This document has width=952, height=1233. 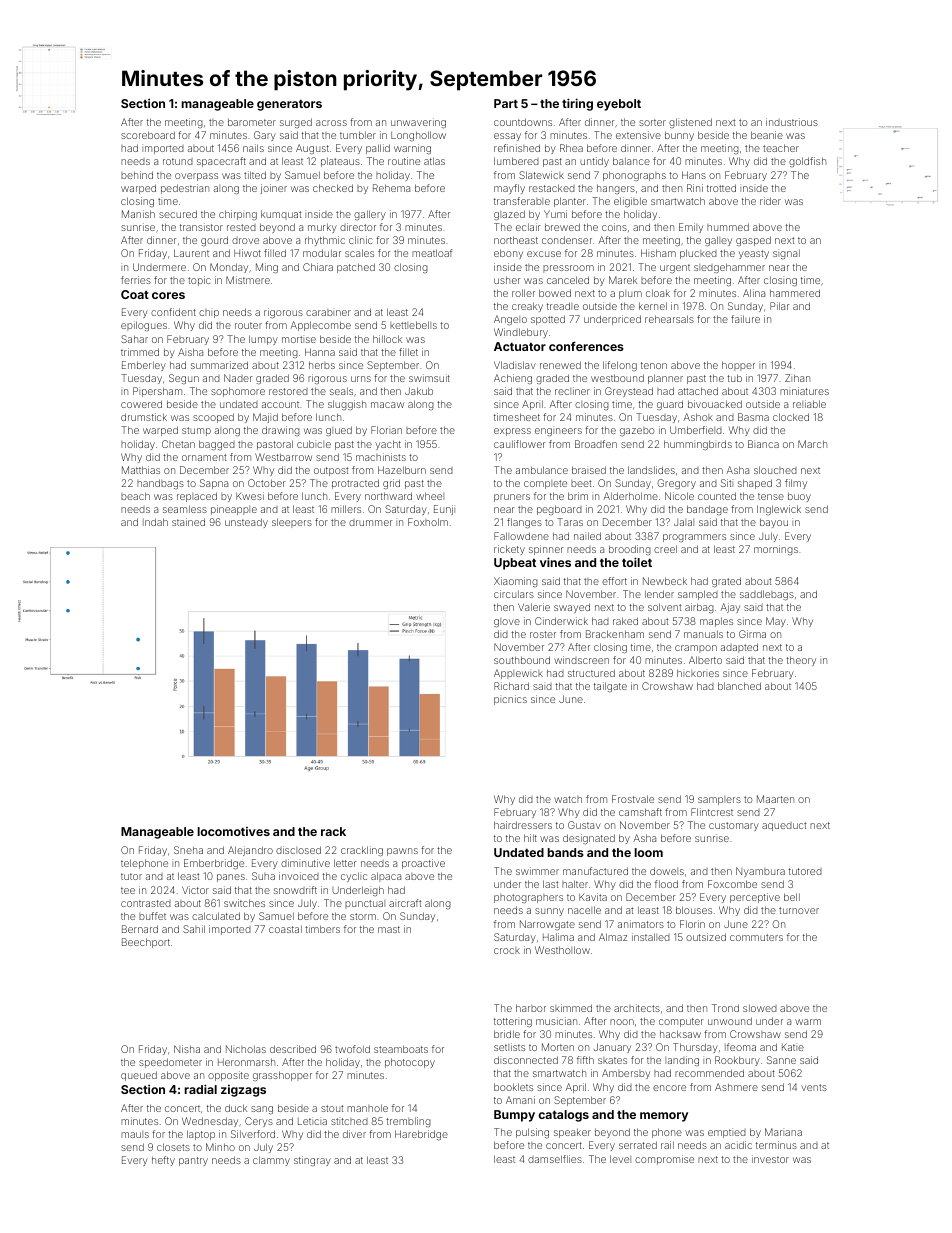 What do you see at coordinates (669, 319) in the document?
I see `rehearsals` at bounding box center [669, 319].
